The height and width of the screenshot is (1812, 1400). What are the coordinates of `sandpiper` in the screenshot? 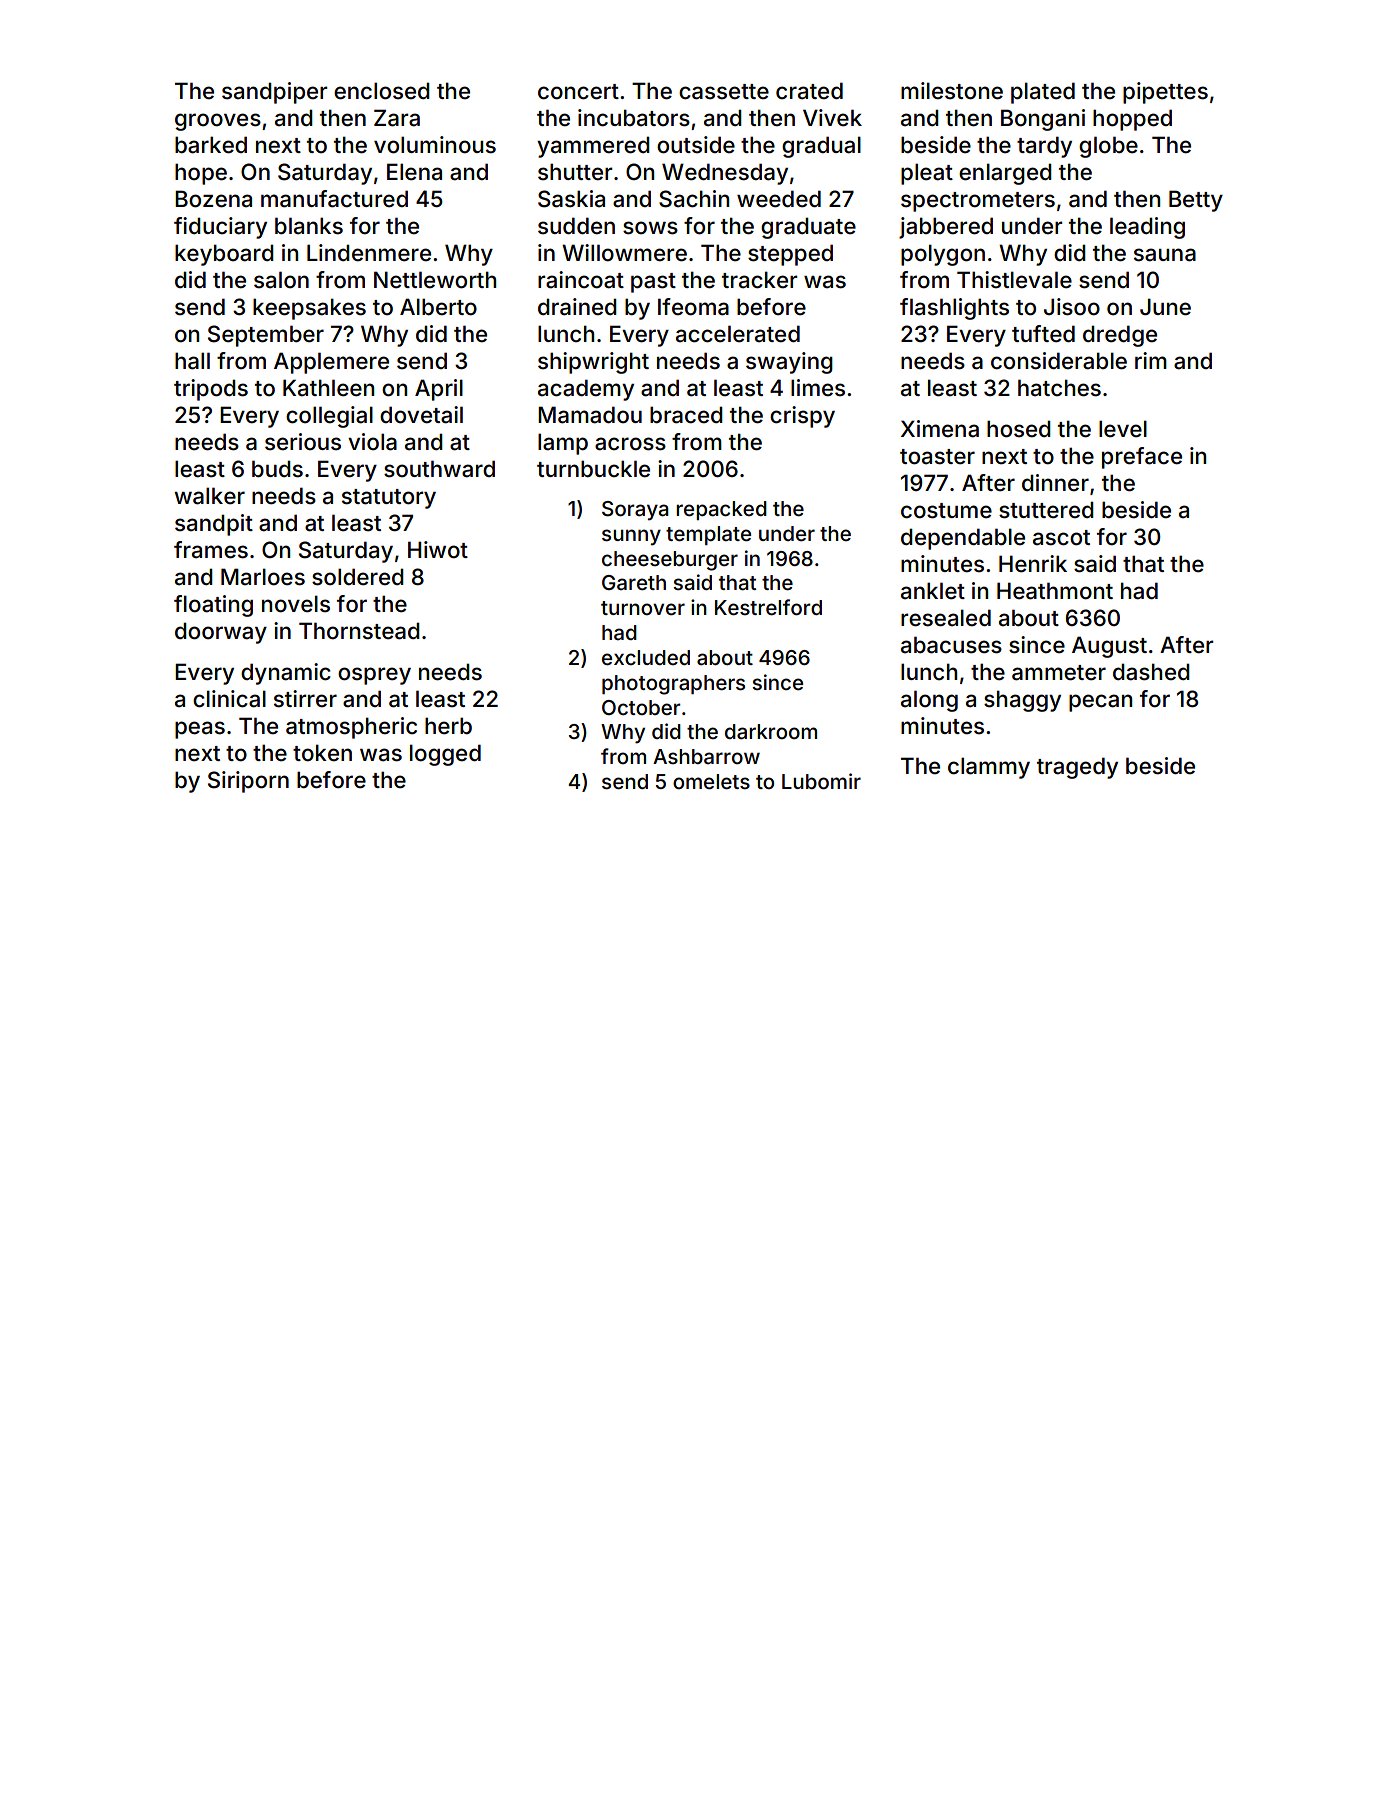 It's located at (274, 93).
